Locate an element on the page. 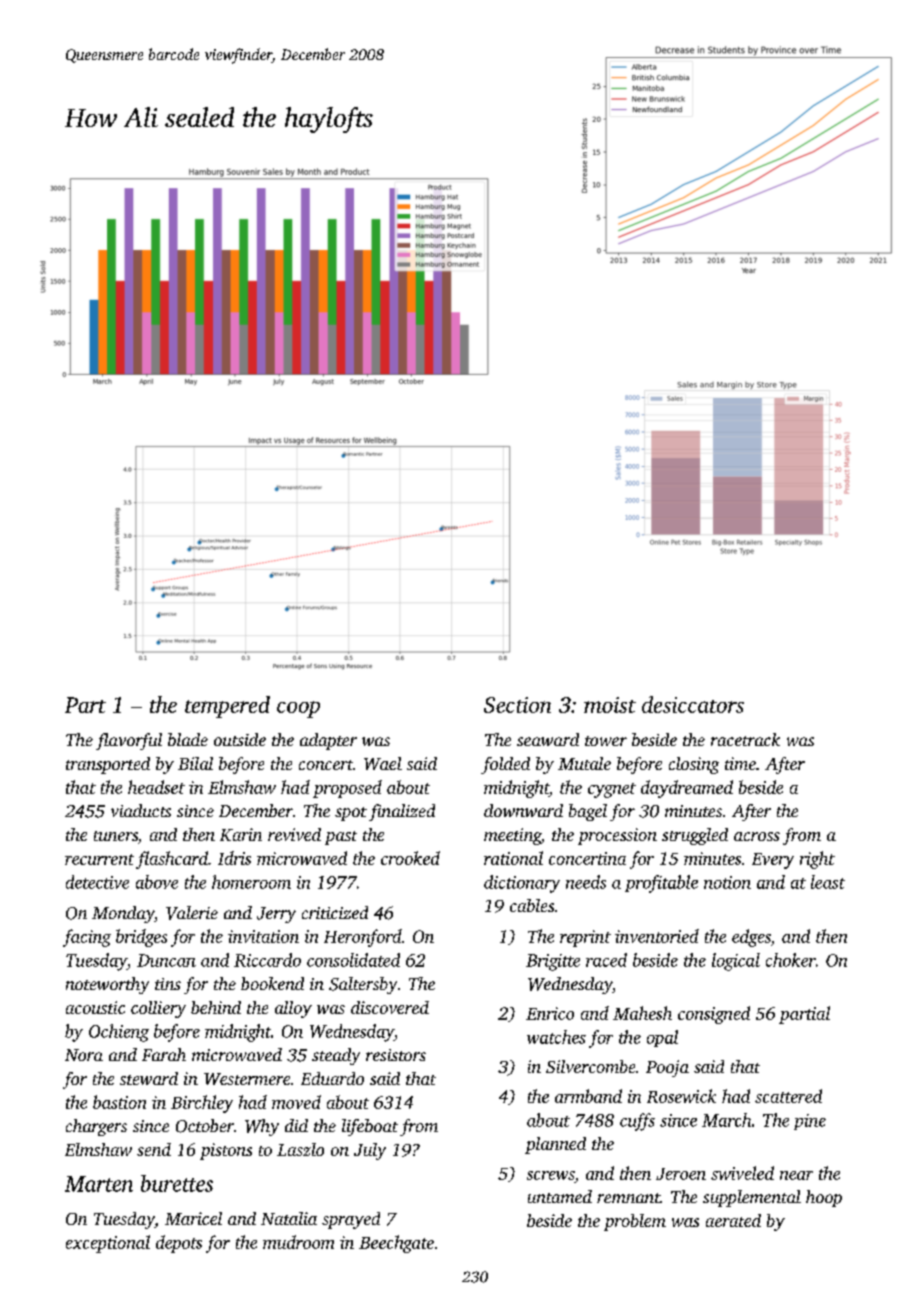  Mahesh is located at coordinates (642, 1013).
